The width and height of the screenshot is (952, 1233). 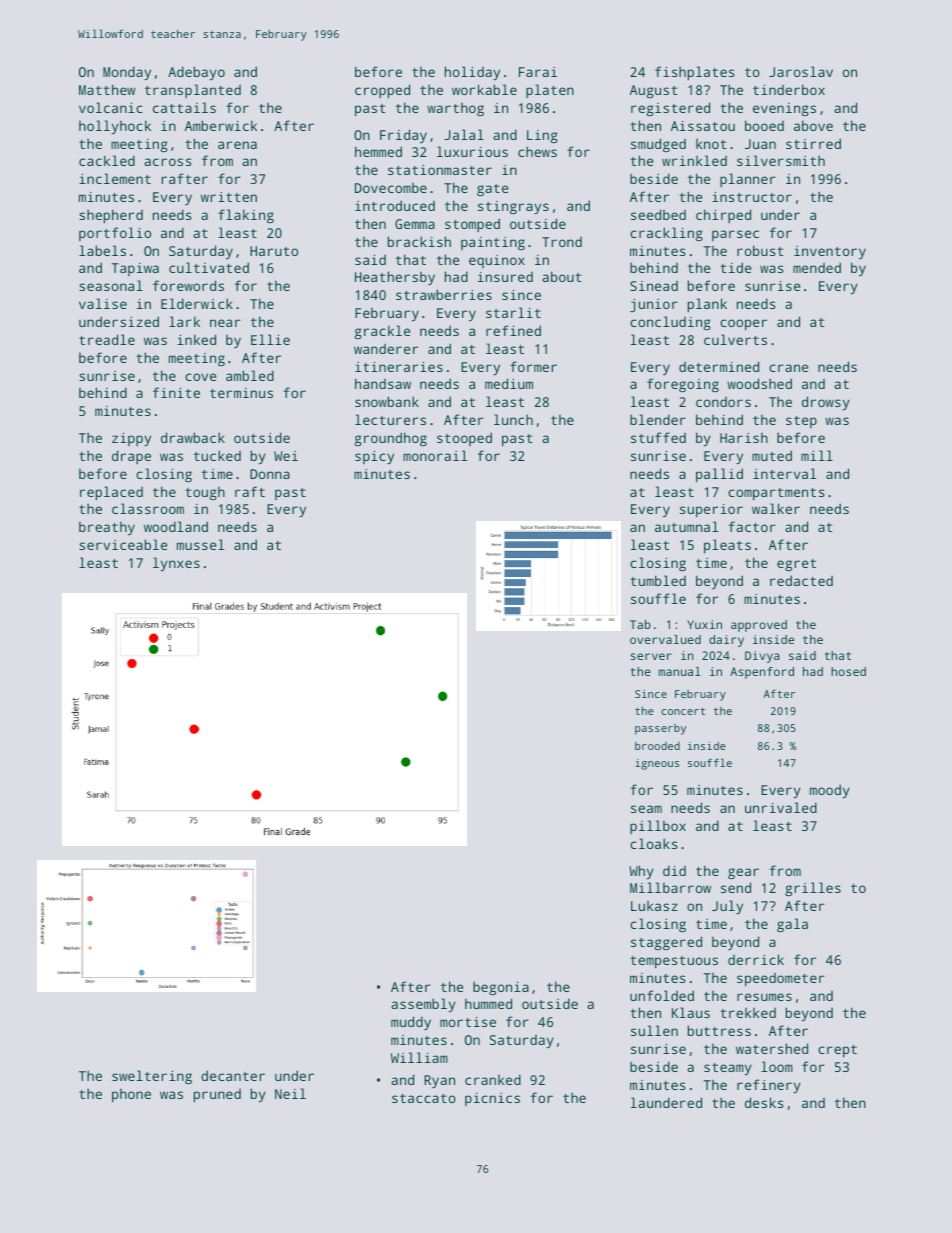 I want to click on inked, so click(x=196, y=339).
